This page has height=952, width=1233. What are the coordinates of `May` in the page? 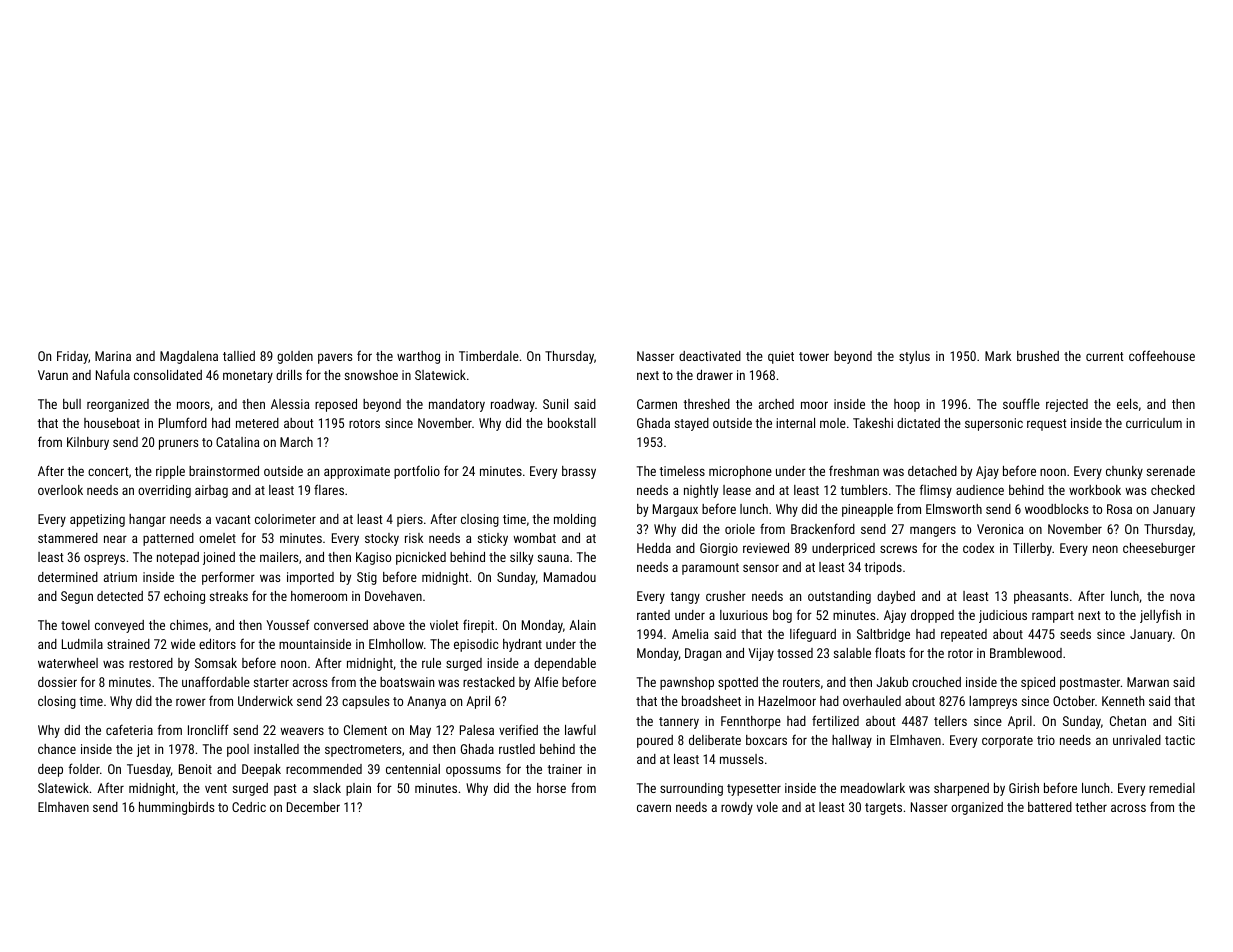 It's located at (420, 731).
